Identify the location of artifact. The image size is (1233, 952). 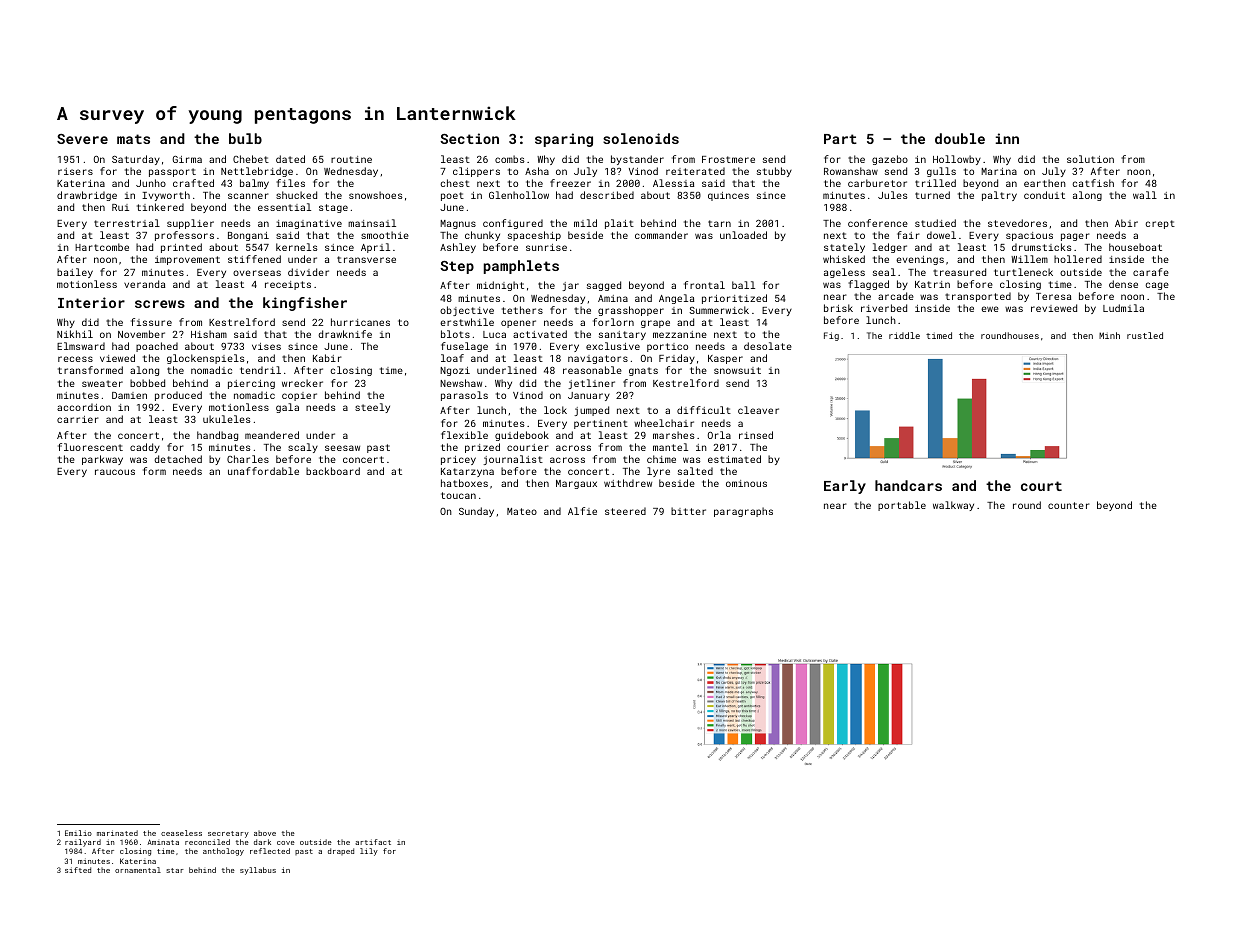
(373, 842).
